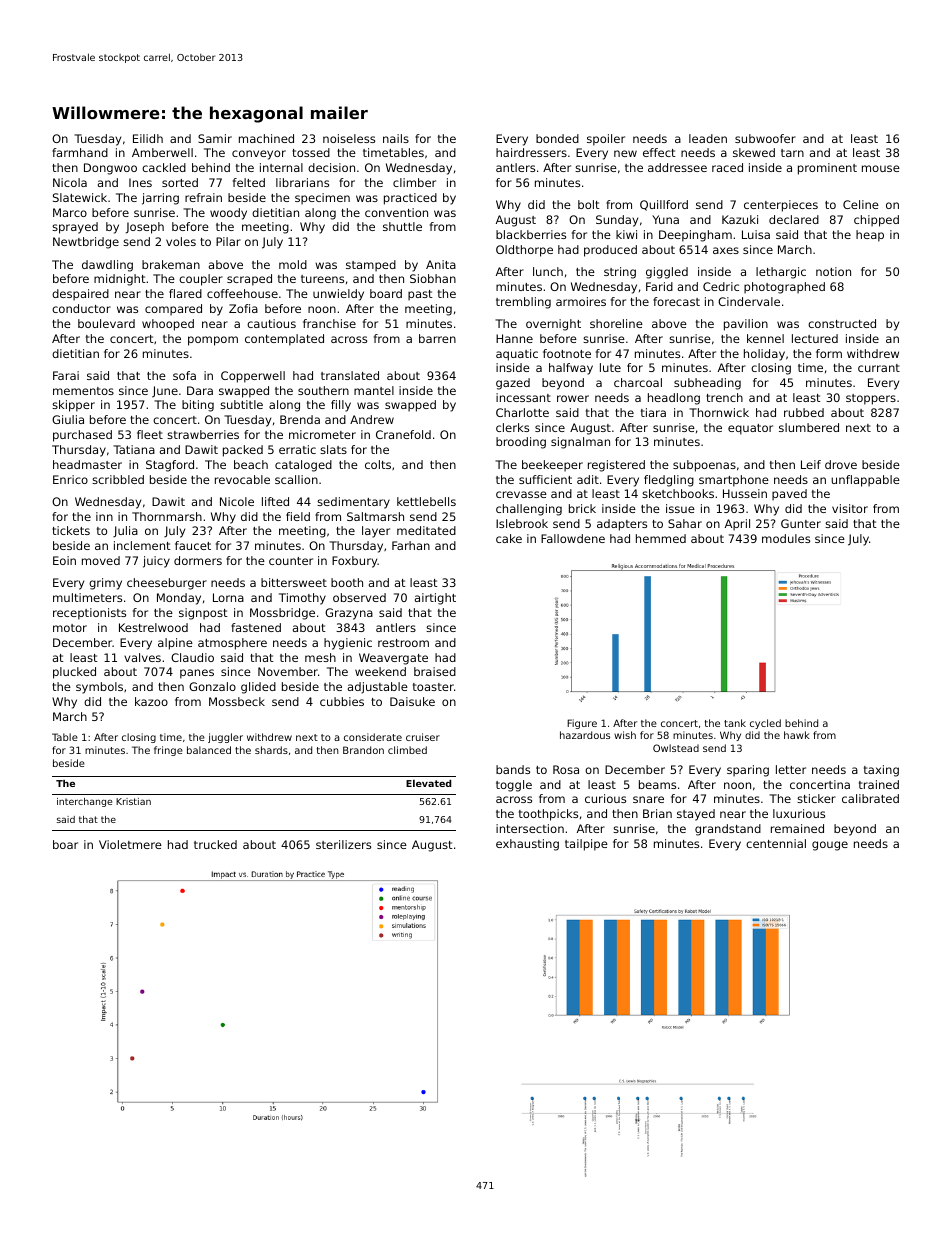 This screenshot has width=952, height=1233. What do you see at coordinates (708, 138) in the screenshot?
I see `leaden` at bounding box center [708, 138].
